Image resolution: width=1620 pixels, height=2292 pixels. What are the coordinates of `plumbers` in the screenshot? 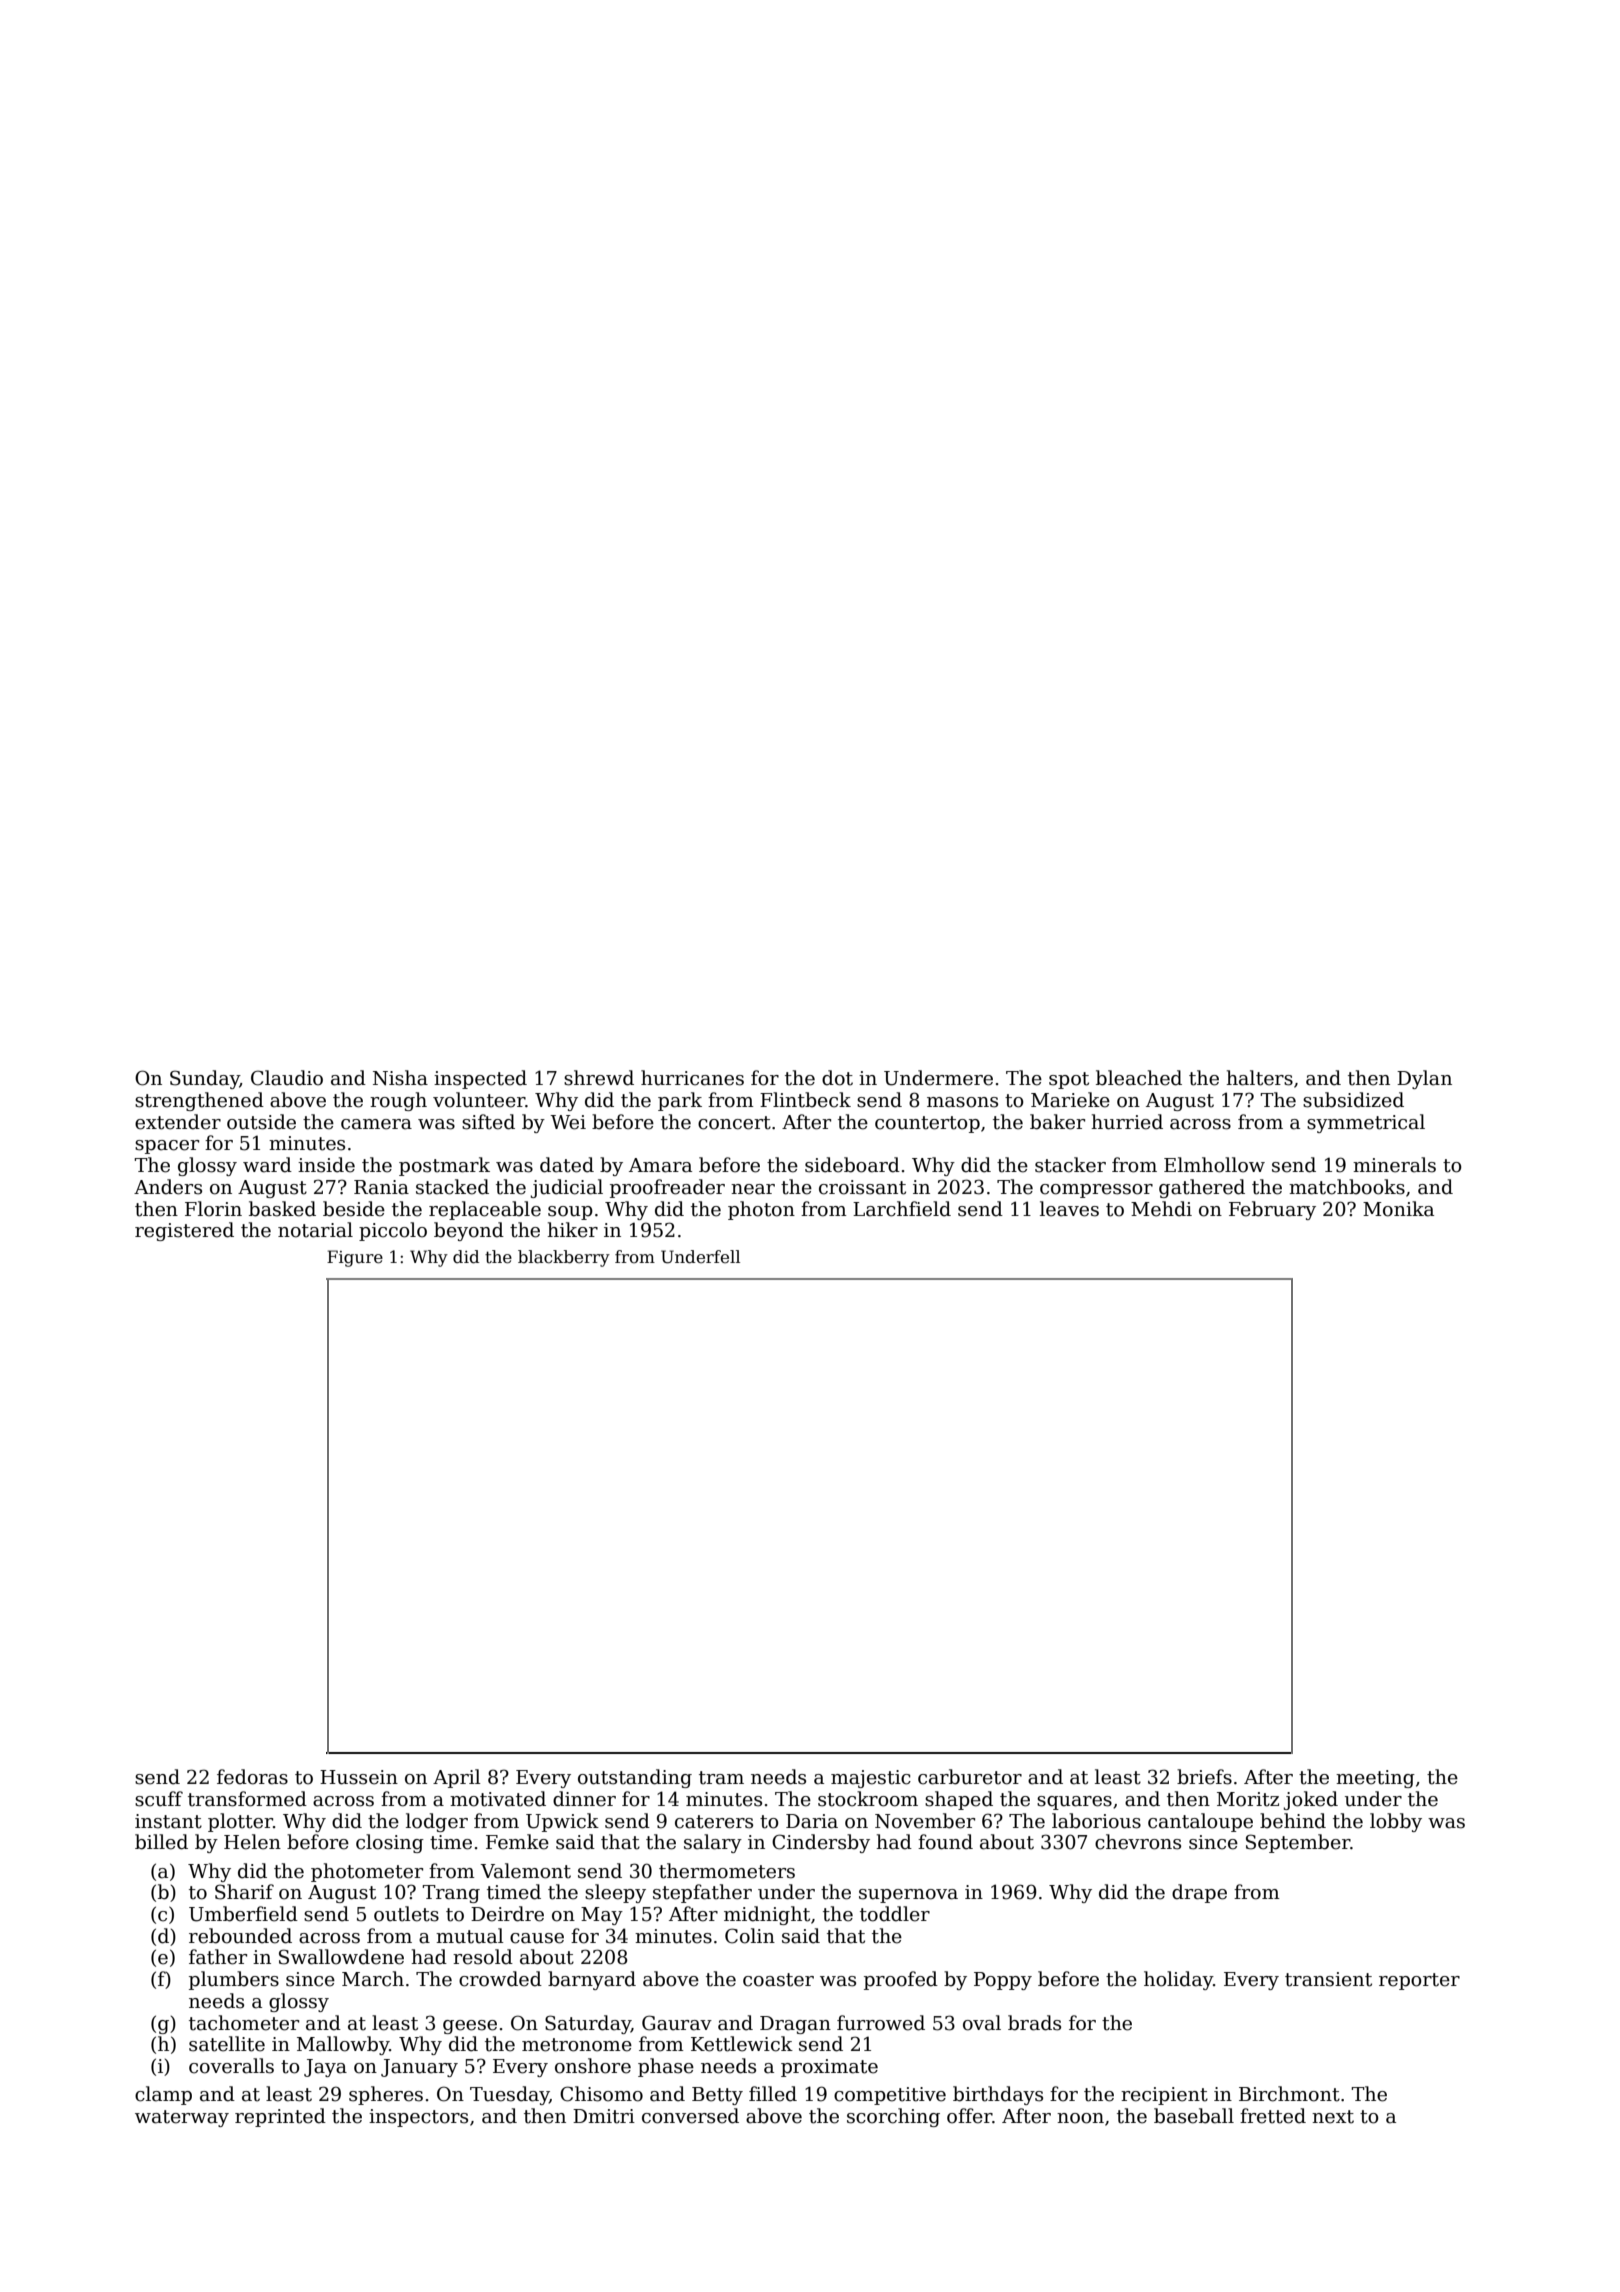 It's located at (234, 1980).
